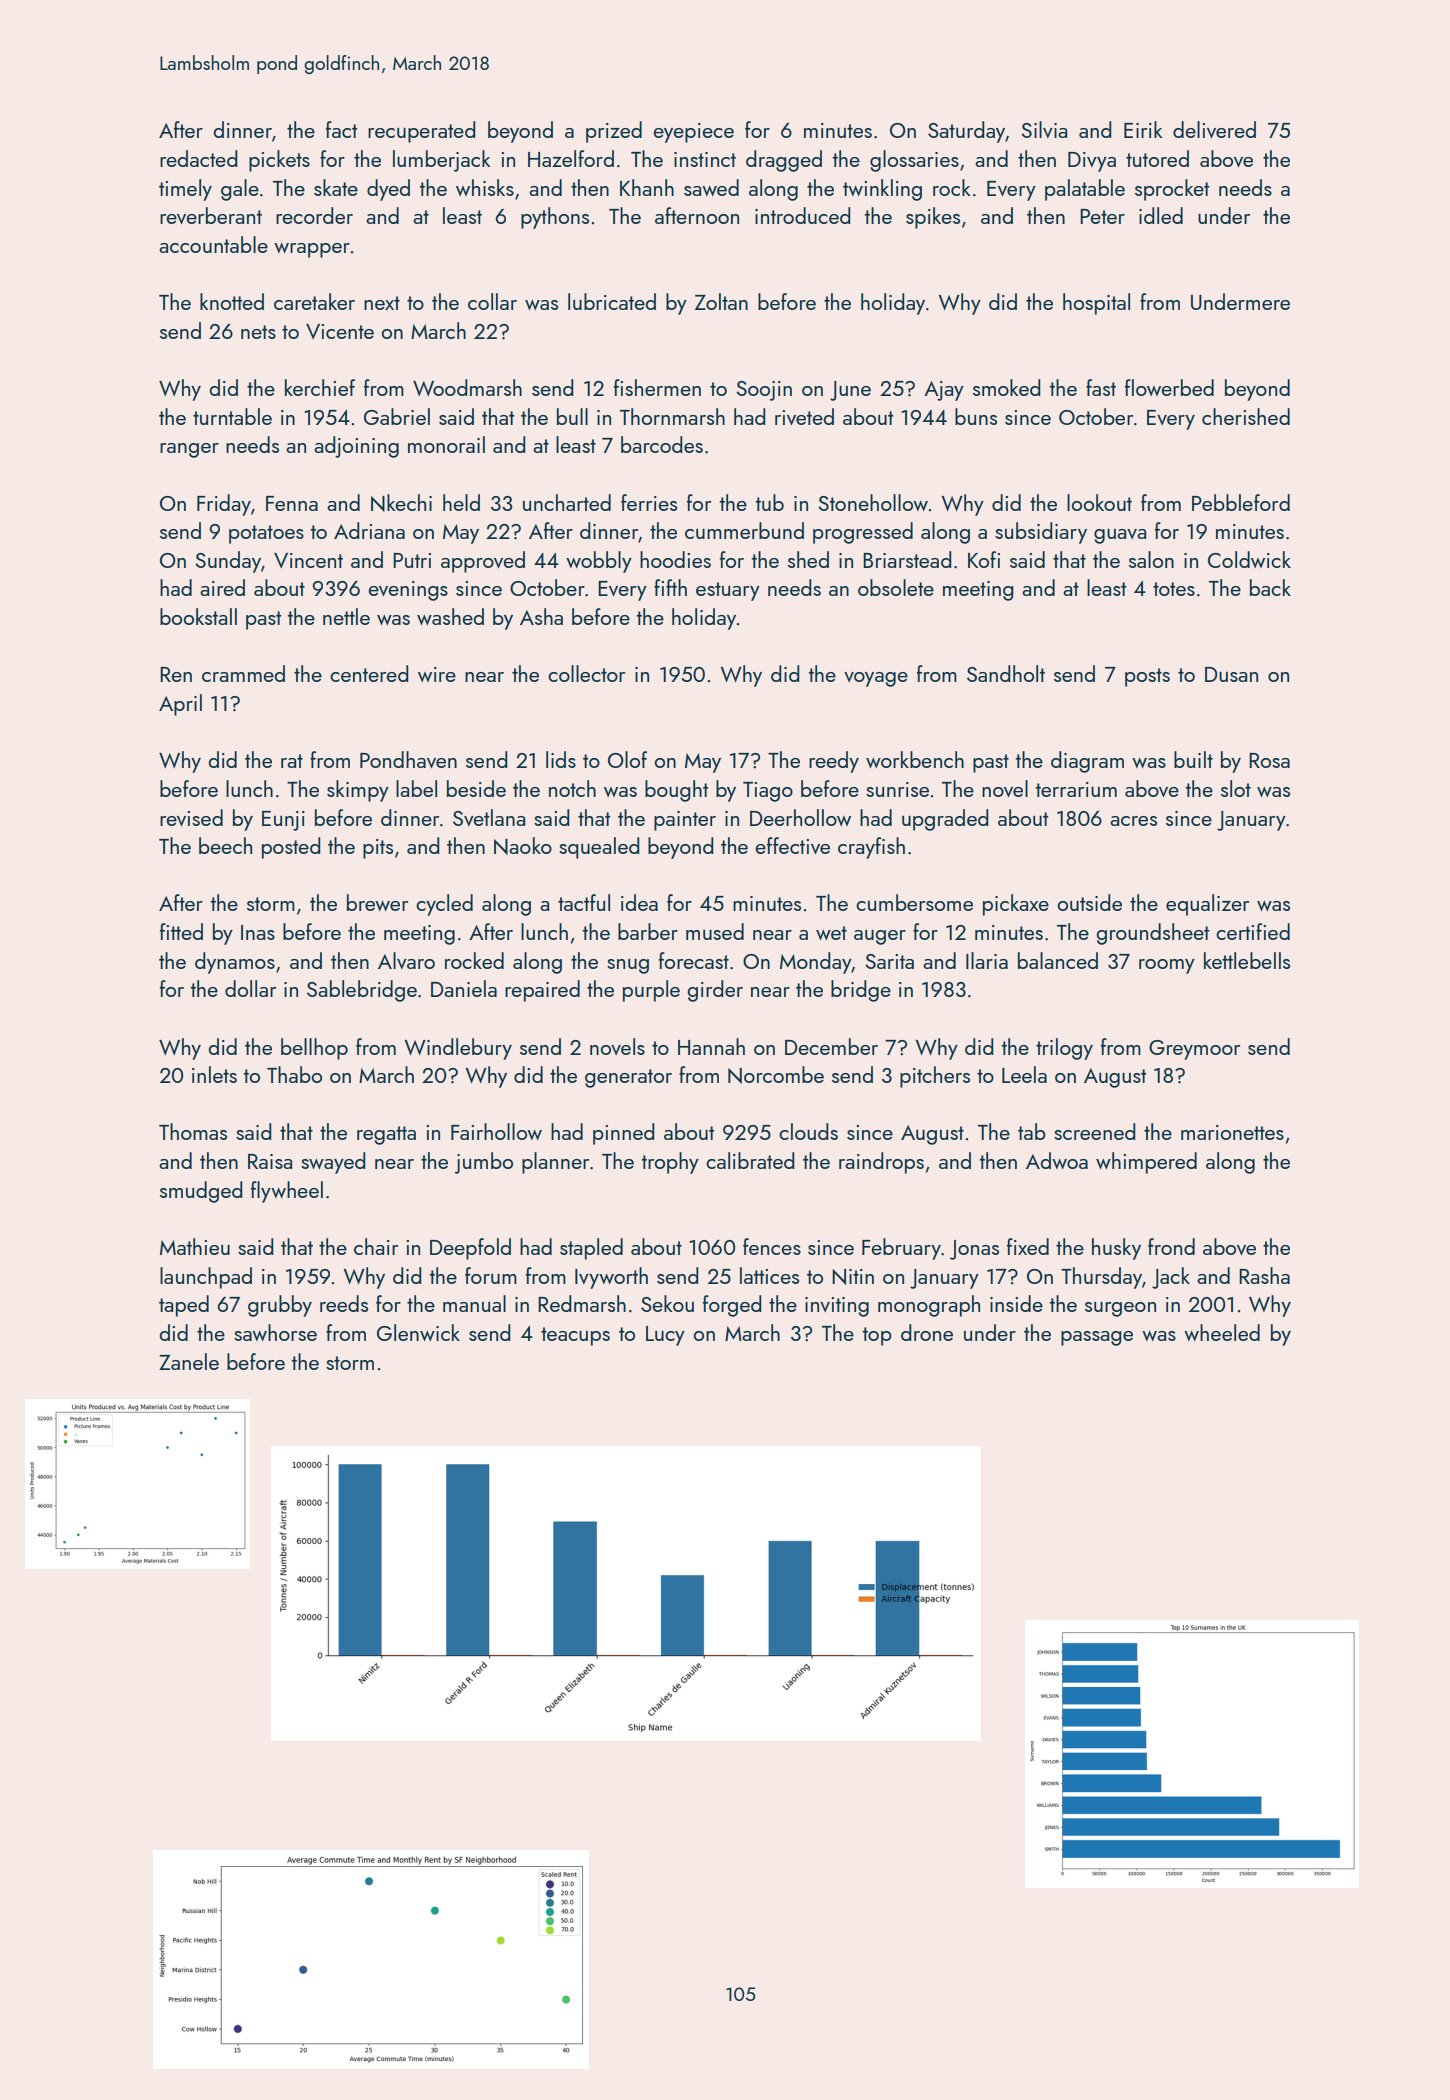  What do you see at coordinates (685, 821) in the screenshot?
I see `painter` at bounding box center [685, 821].
